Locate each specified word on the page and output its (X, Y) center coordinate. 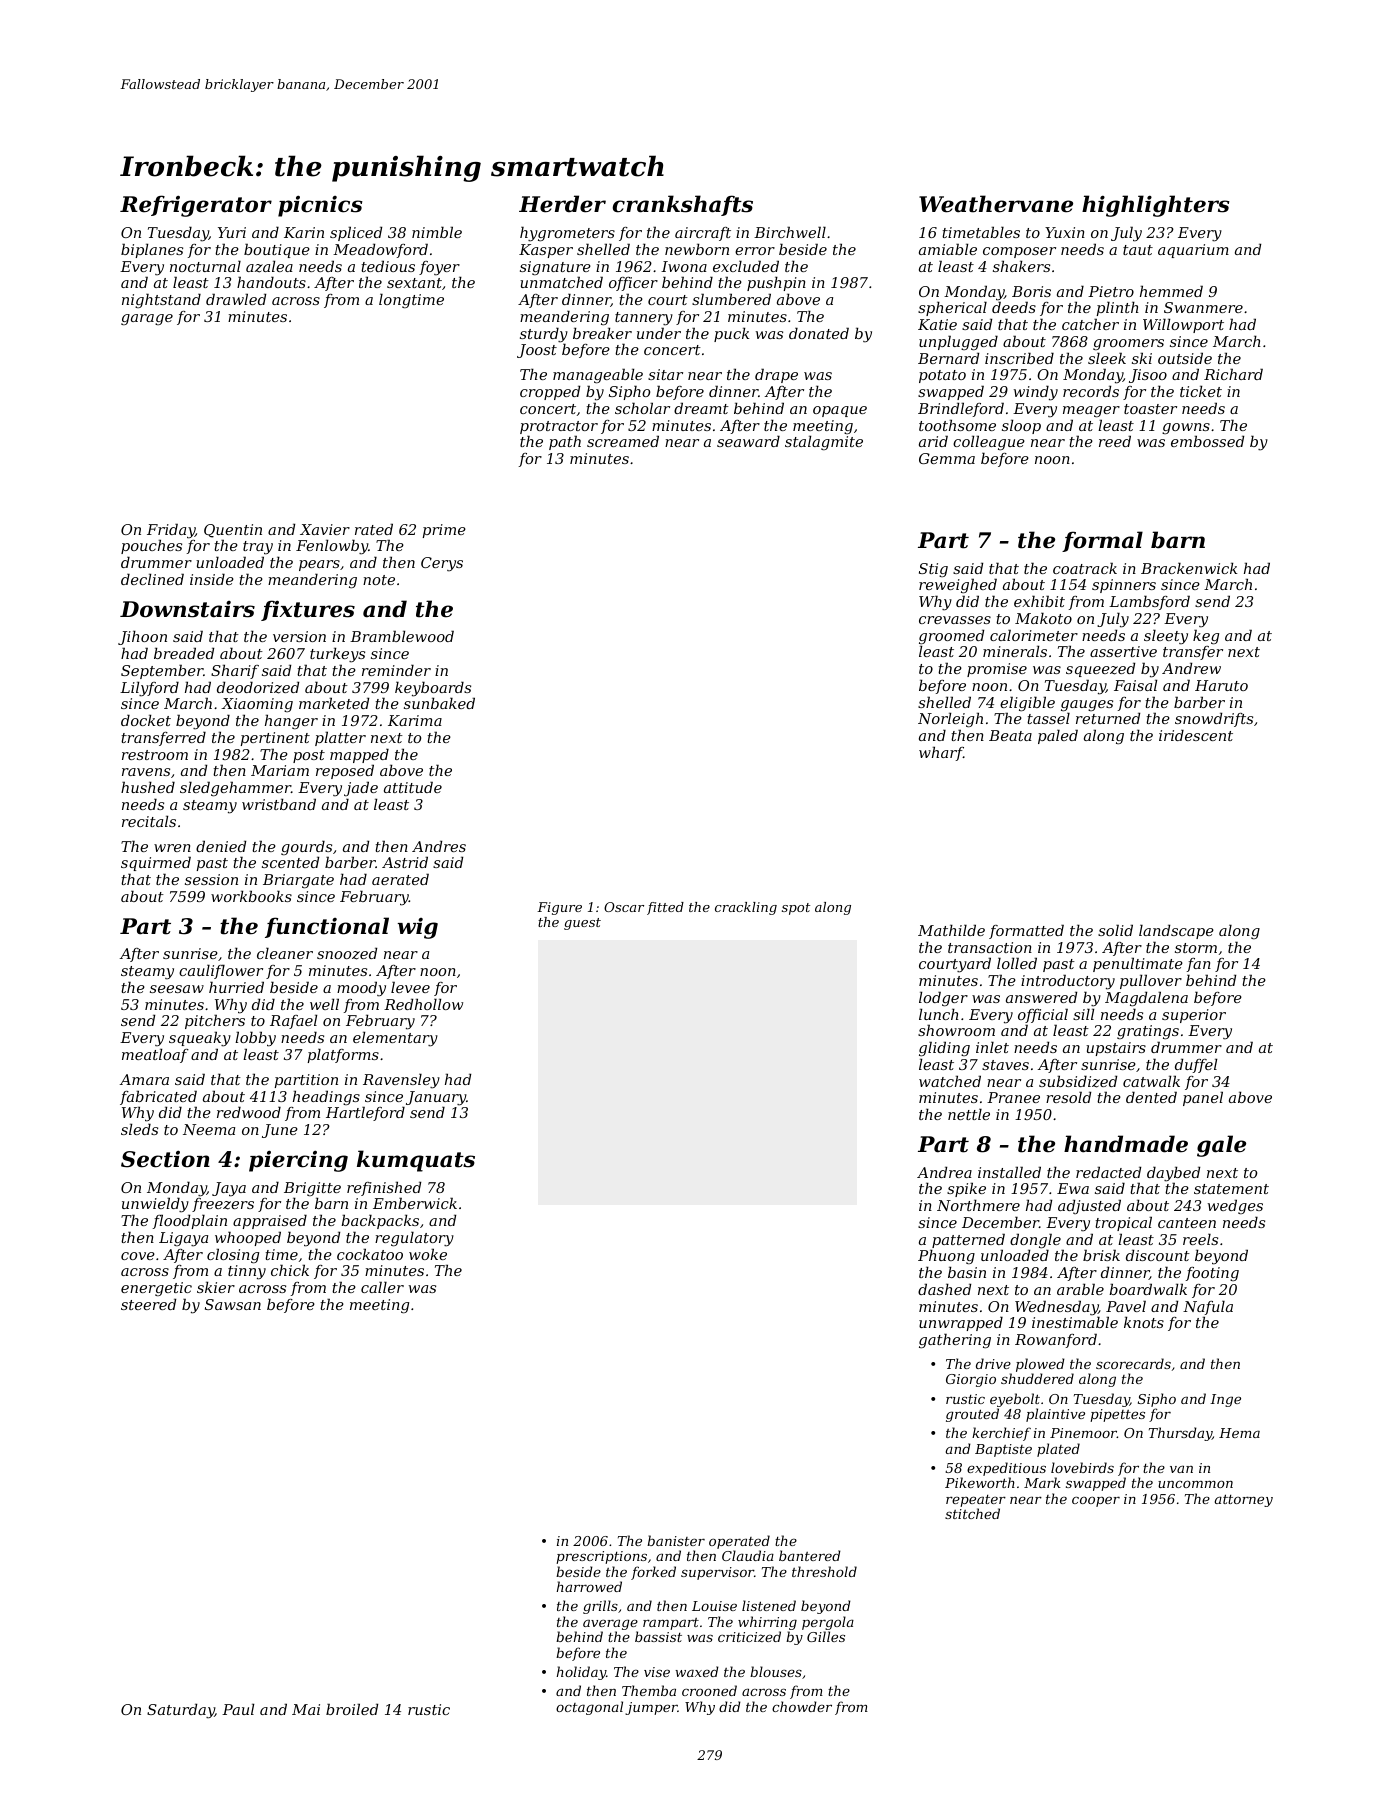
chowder (802, 1706)
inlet (992, 1047)
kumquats (416, 1161)
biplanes (152, 250)
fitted (665, 908)
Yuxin (1065, 232)
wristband (279, 804)
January (436, 1099)
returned (1108, 718)
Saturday (181, 1711)
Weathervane (996, 204)
